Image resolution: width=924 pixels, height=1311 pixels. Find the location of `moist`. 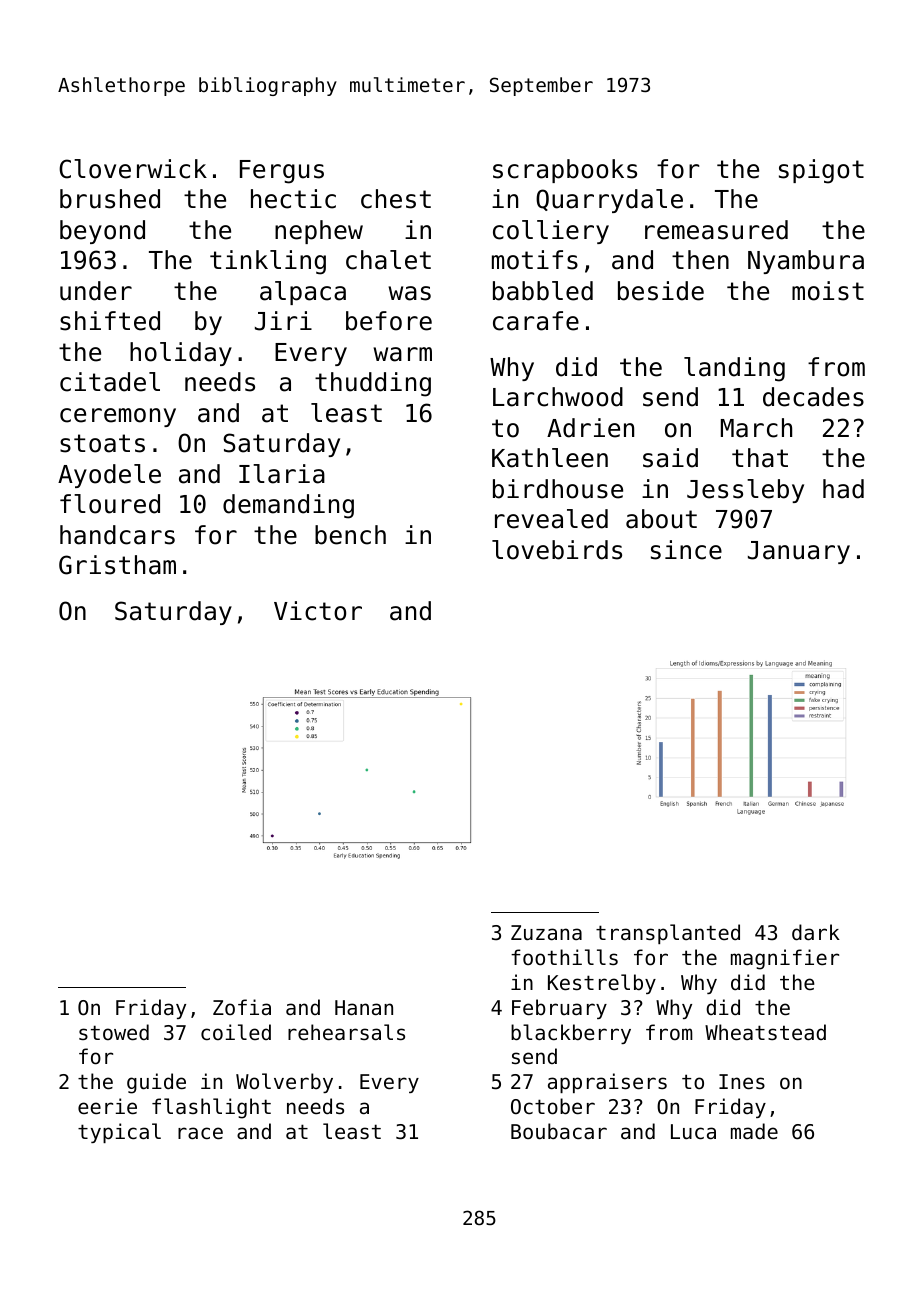

moist is located at coordinates (828, 291).
